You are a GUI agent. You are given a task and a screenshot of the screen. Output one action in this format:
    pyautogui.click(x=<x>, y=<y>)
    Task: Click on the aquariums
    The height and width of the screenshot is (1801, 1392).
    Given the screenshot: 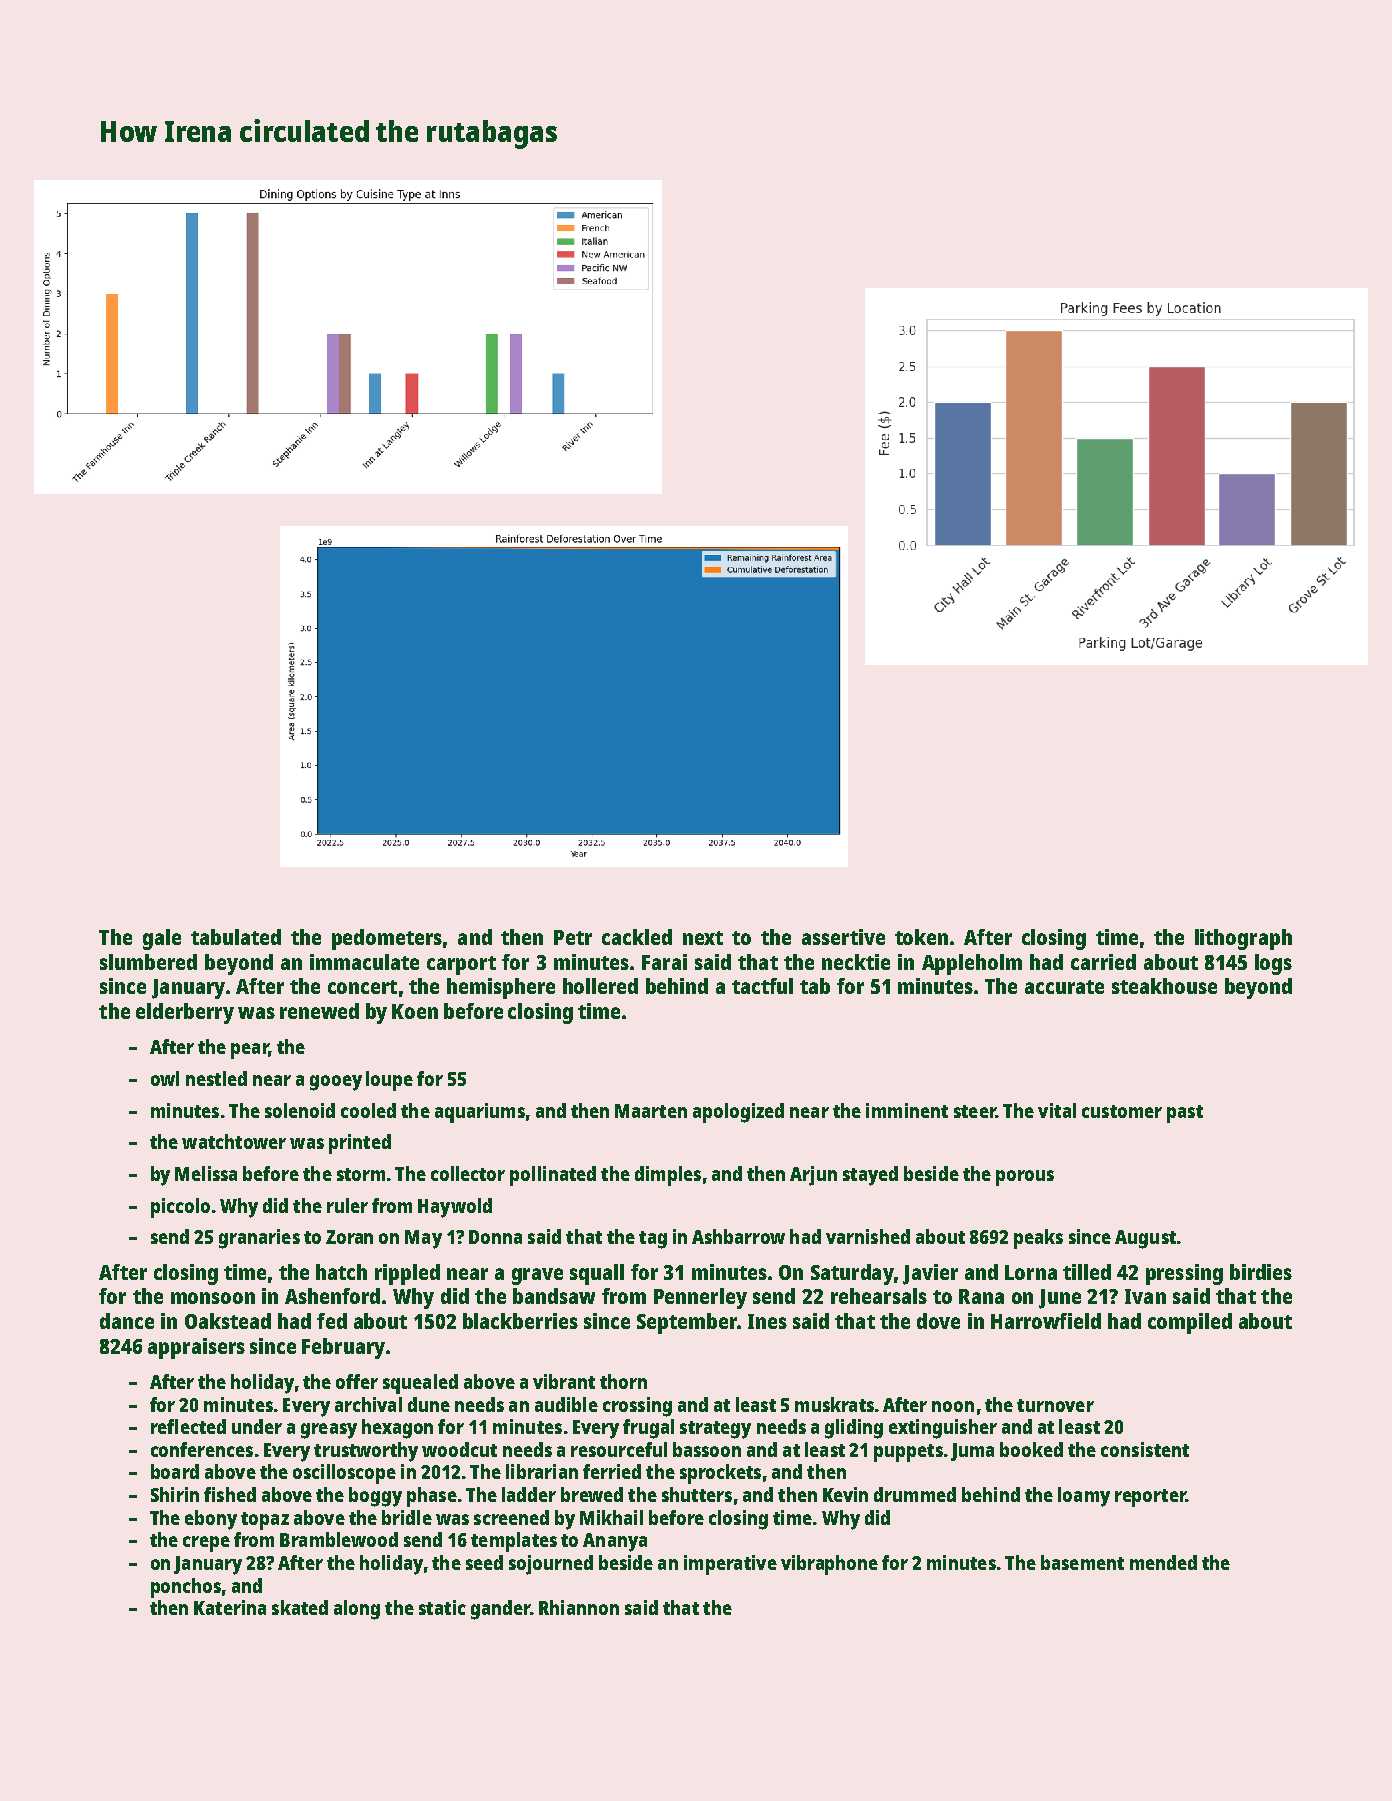 What is the action you would take?
    pyautogui.click(x=480, y=1113)
